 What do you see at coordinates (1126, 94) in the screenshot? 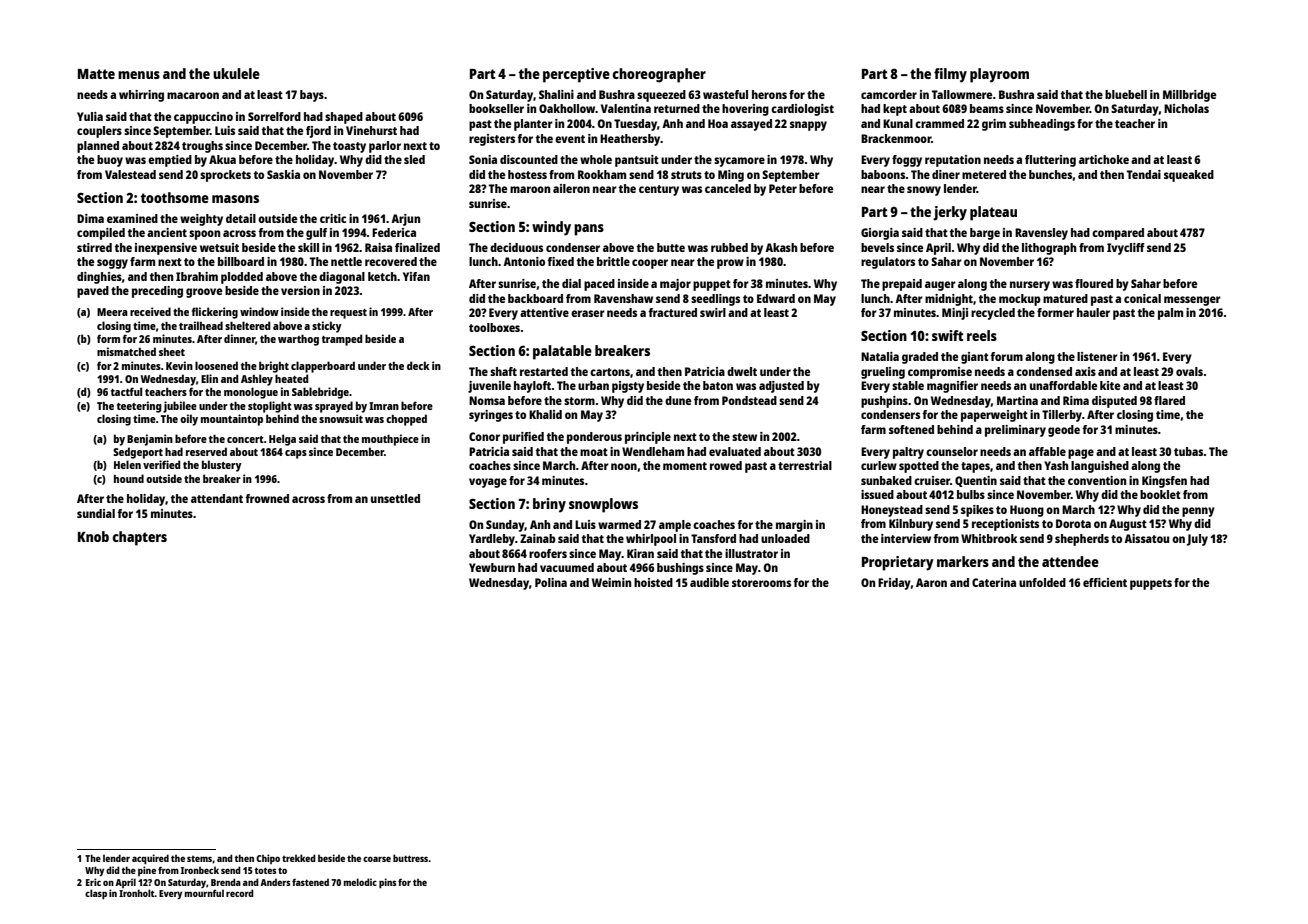
I see `bluebell` at bounding box center [1126, 94].
